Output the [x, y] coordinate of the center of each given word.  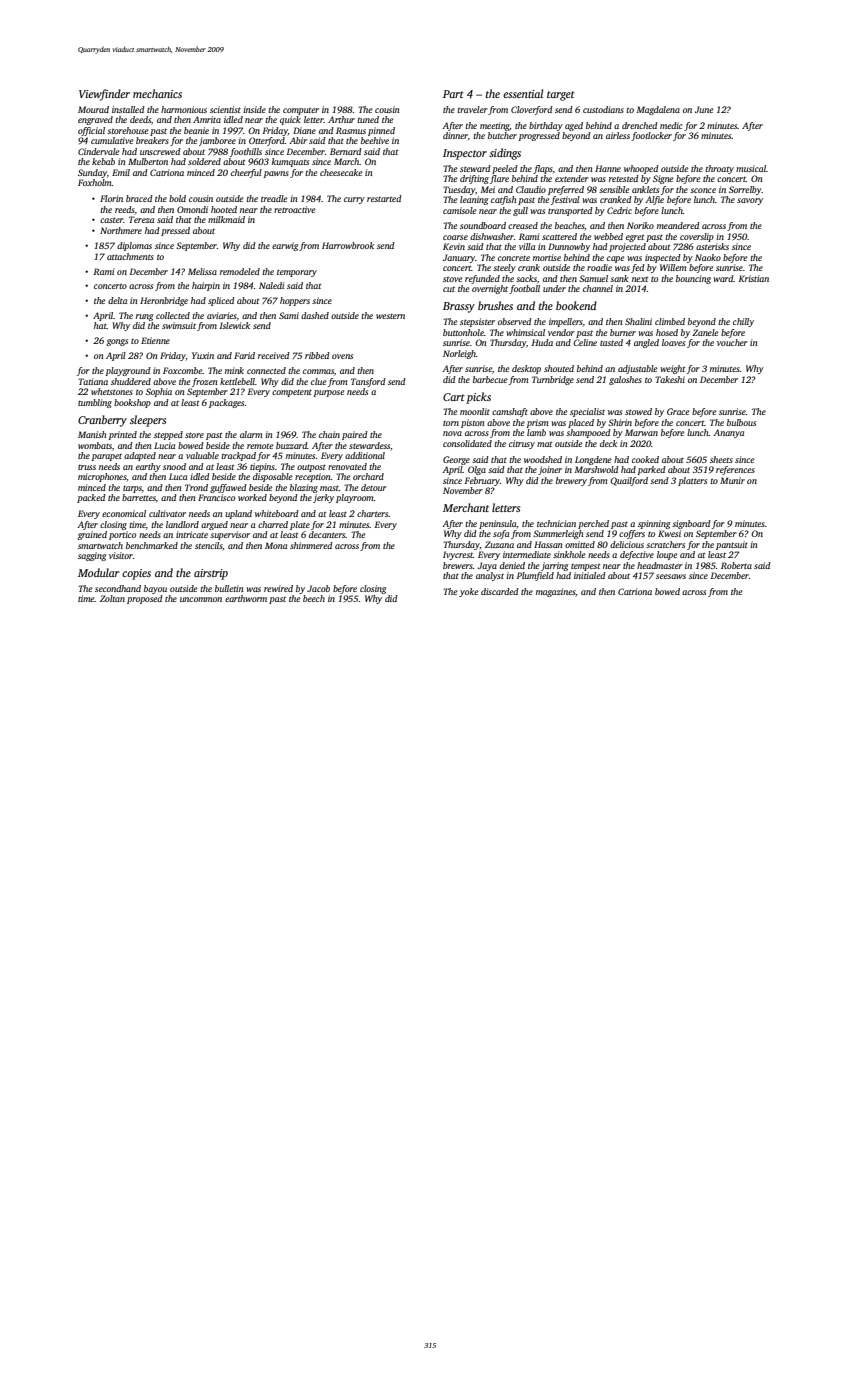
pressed [175, 231]
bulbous [741, 422]
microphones [102, 477]
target [561, 96]
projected [627, 247]
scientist [225, 109]
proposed [145, 599]
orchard [368, 476]
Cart [454, 397]
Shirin [620, 422]
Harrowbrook [348, 245]
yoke [469, 592]
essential [523, 93]
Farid [244, 355]
